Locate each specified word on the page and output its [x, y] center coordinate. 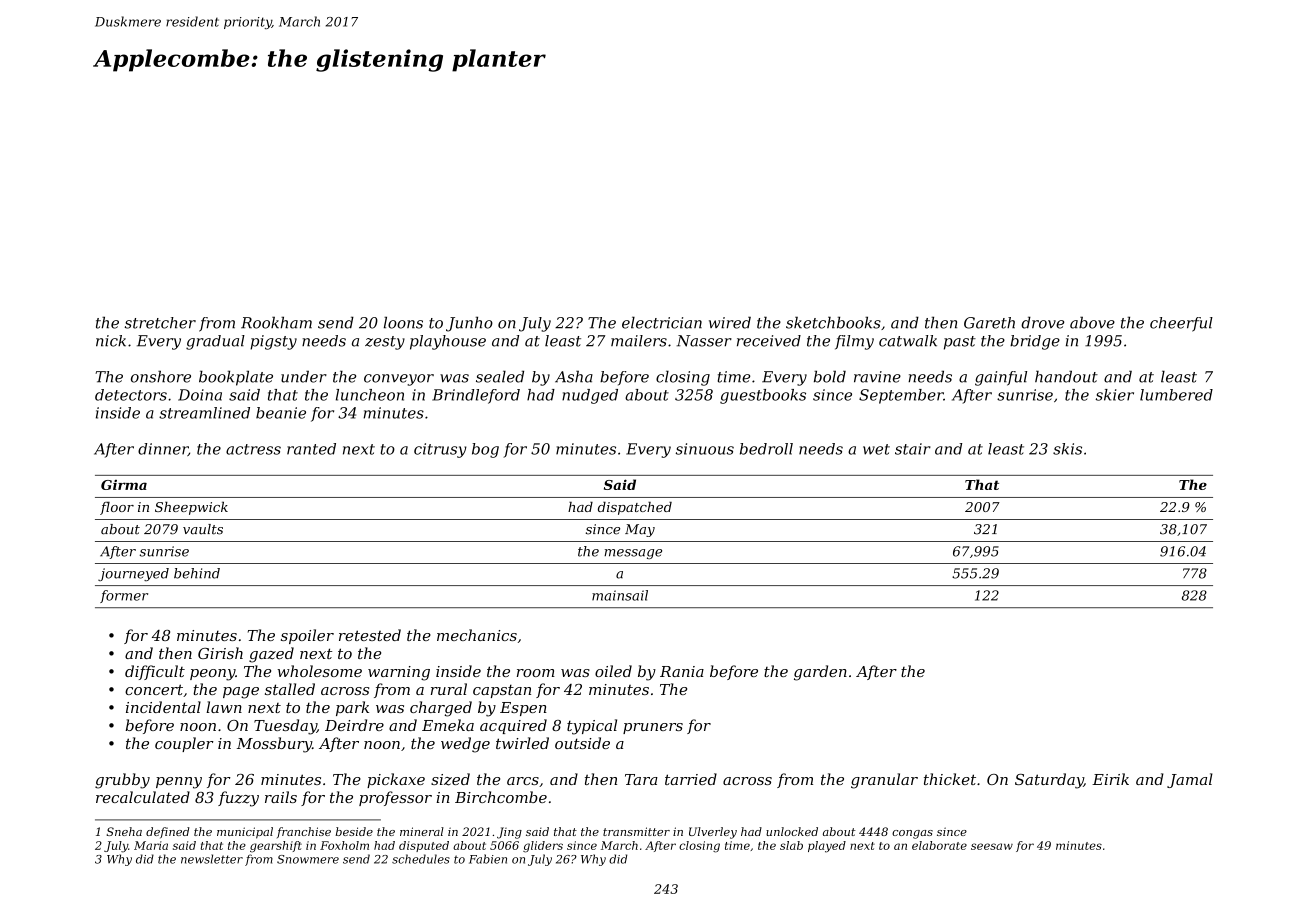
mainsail [620, 595]
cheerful [1181, 324]
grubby [122, 781]
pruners [653, 728]
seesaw [992, 846]
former [124, 596]
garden [820, 673]
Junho [469, 324]
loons [403, 322]
